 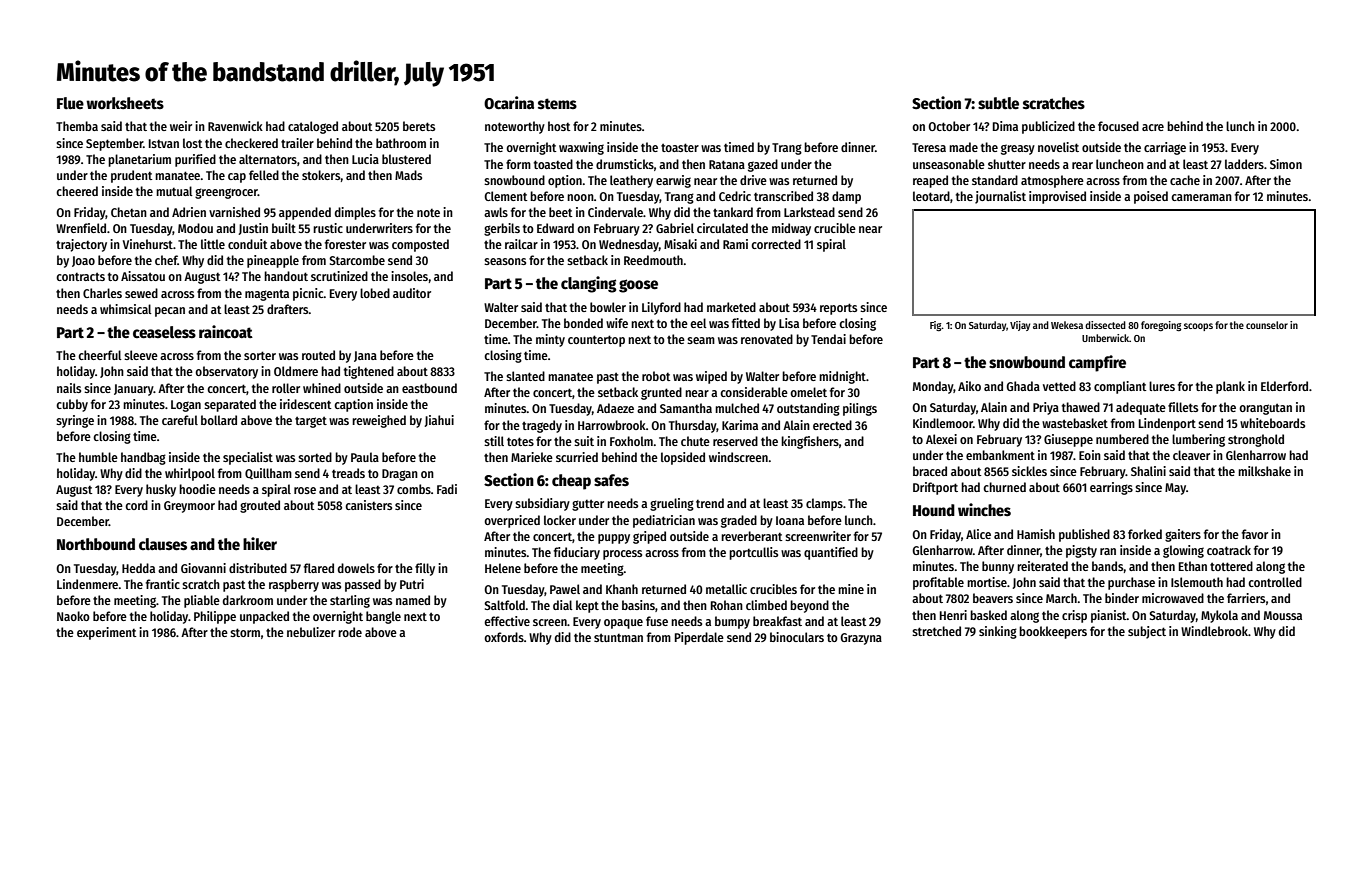 What do you see at coordinates (615, 408) in the image?
I see `Adaeze` at bounding box center [615, 408].
